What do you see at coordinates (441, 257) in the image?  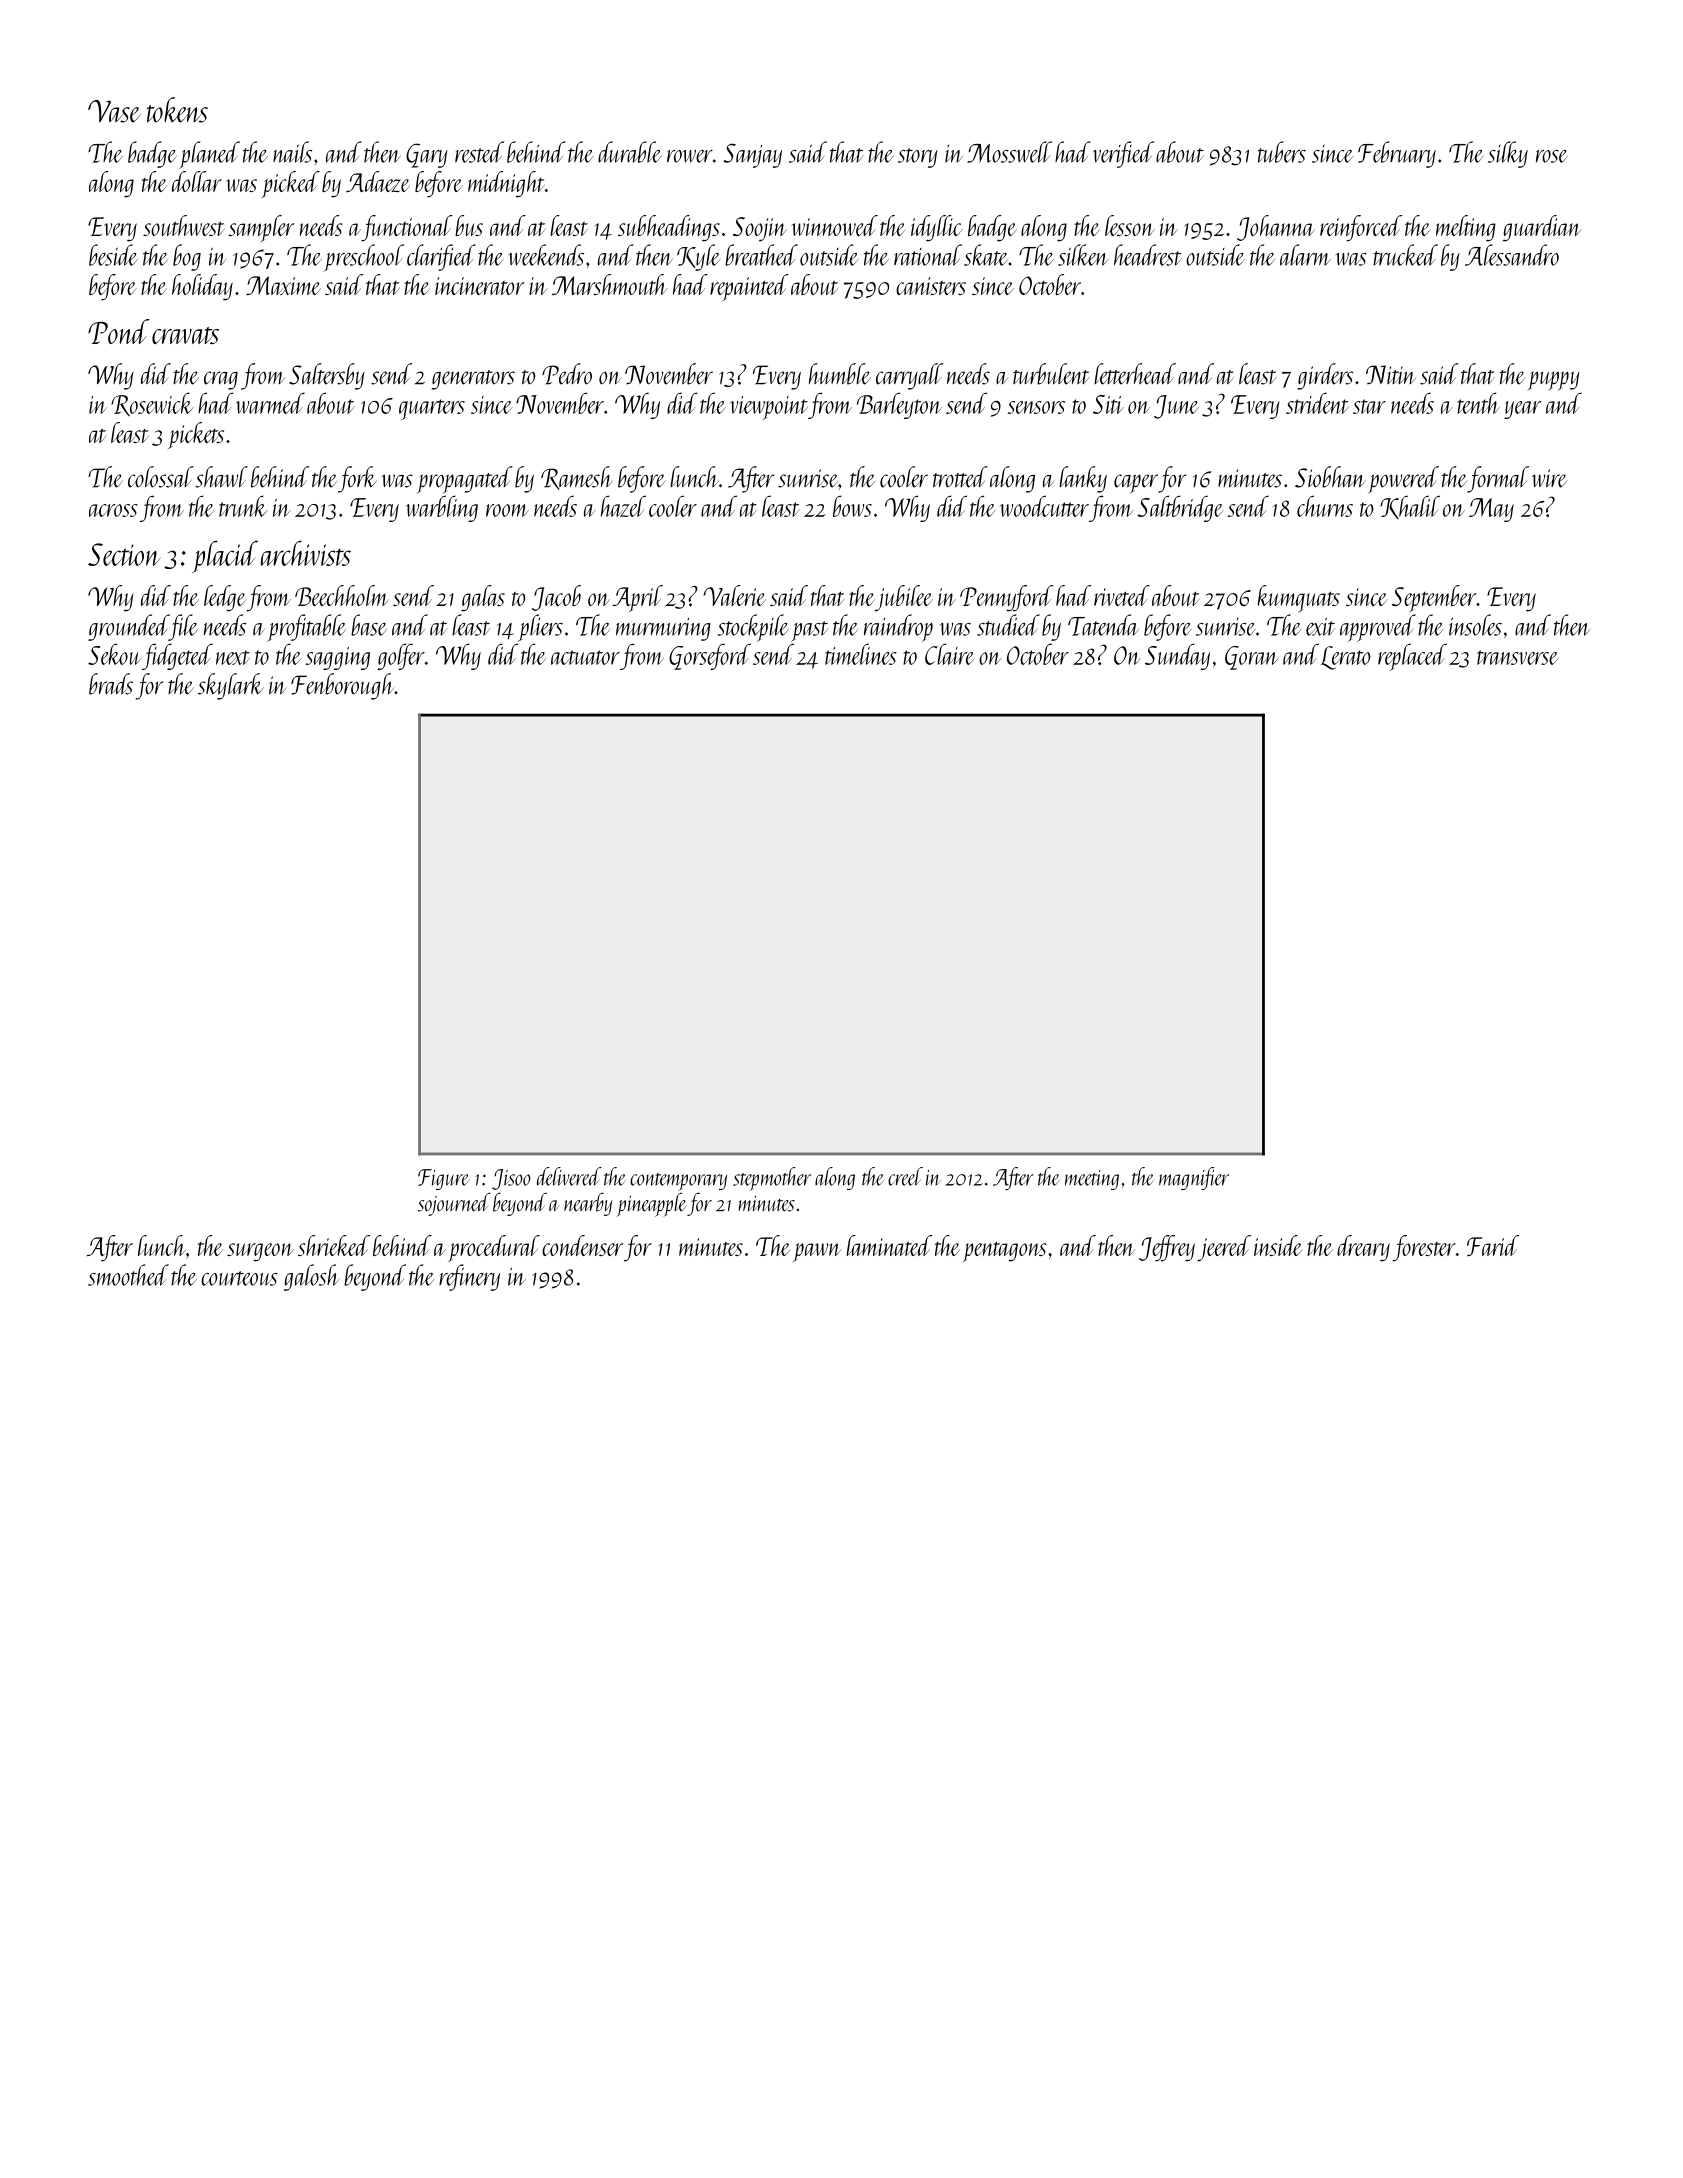 I see `clarified` at bounding box center [441, 257].
